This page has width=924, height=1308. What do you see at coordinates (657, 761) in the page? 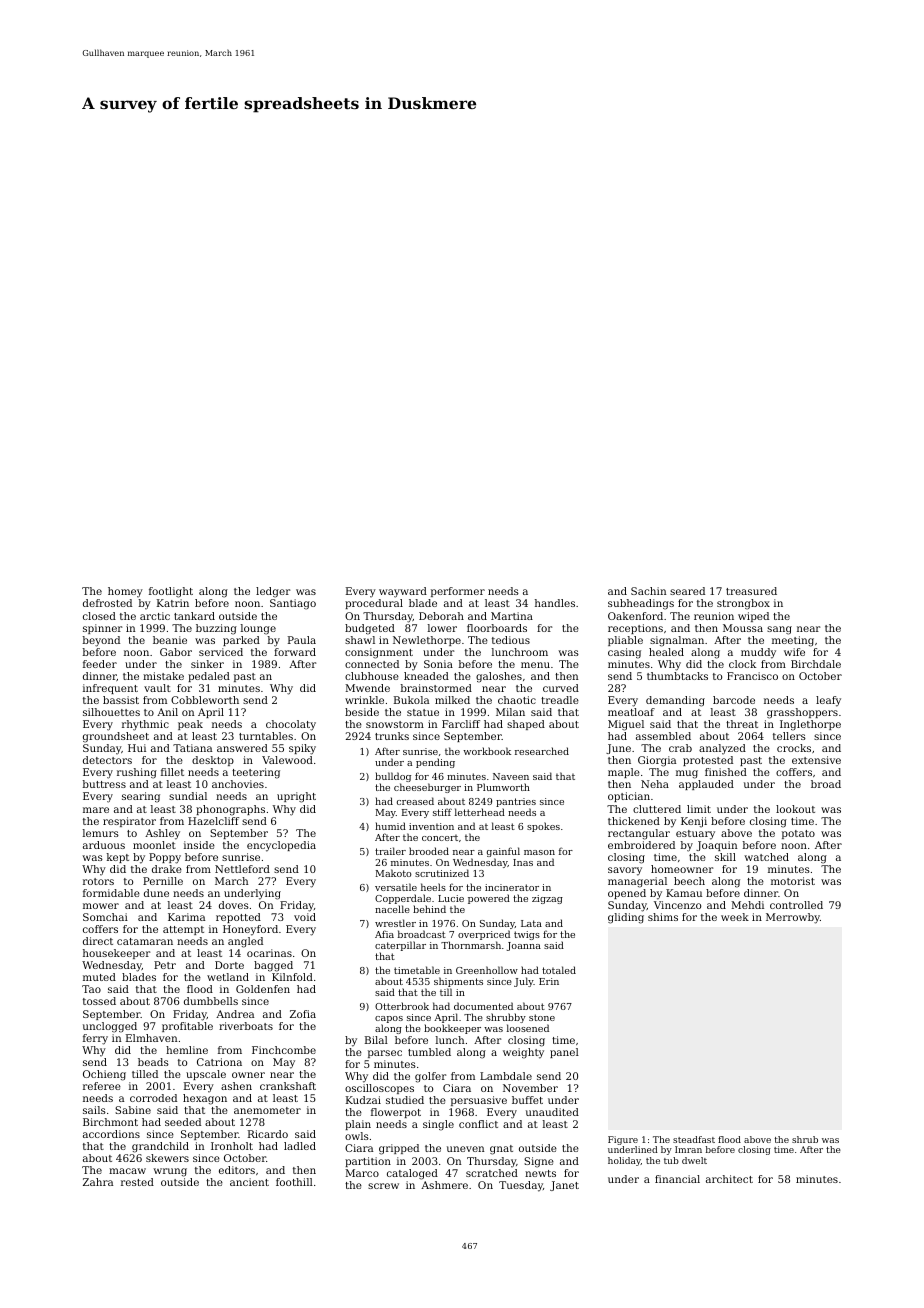
I see `Giorgia` at bounding box center [657, 761].
